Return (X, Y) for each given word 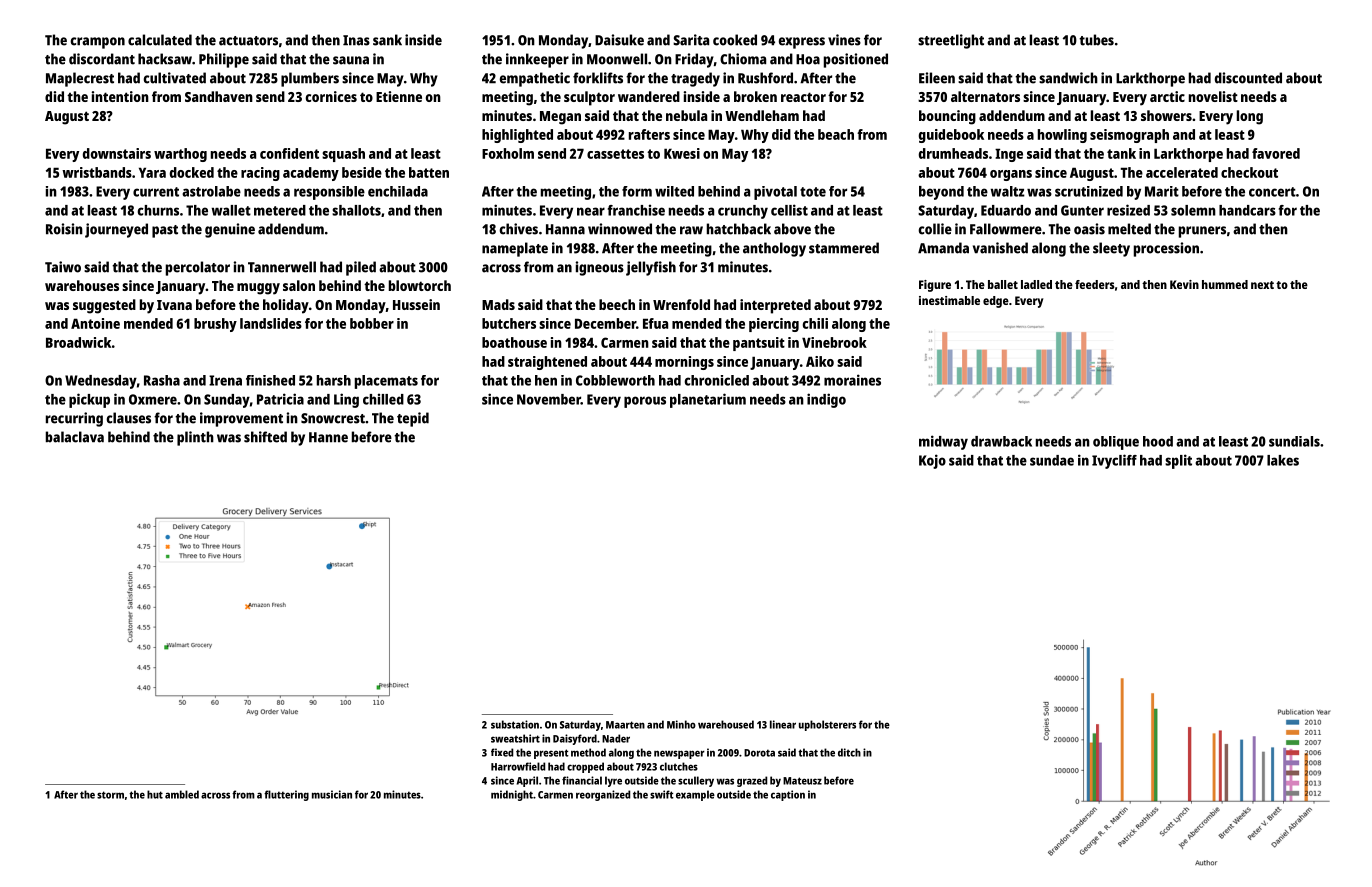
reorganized (603, 795)
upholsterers (827, 725)
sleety (1111, 249)
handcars (1247, 210)
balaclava (75, 437)
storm (110, 795)
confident (289, 153)
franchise (636, 210)
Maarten (625, 725)
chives (518, 229)
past (165, 231)
